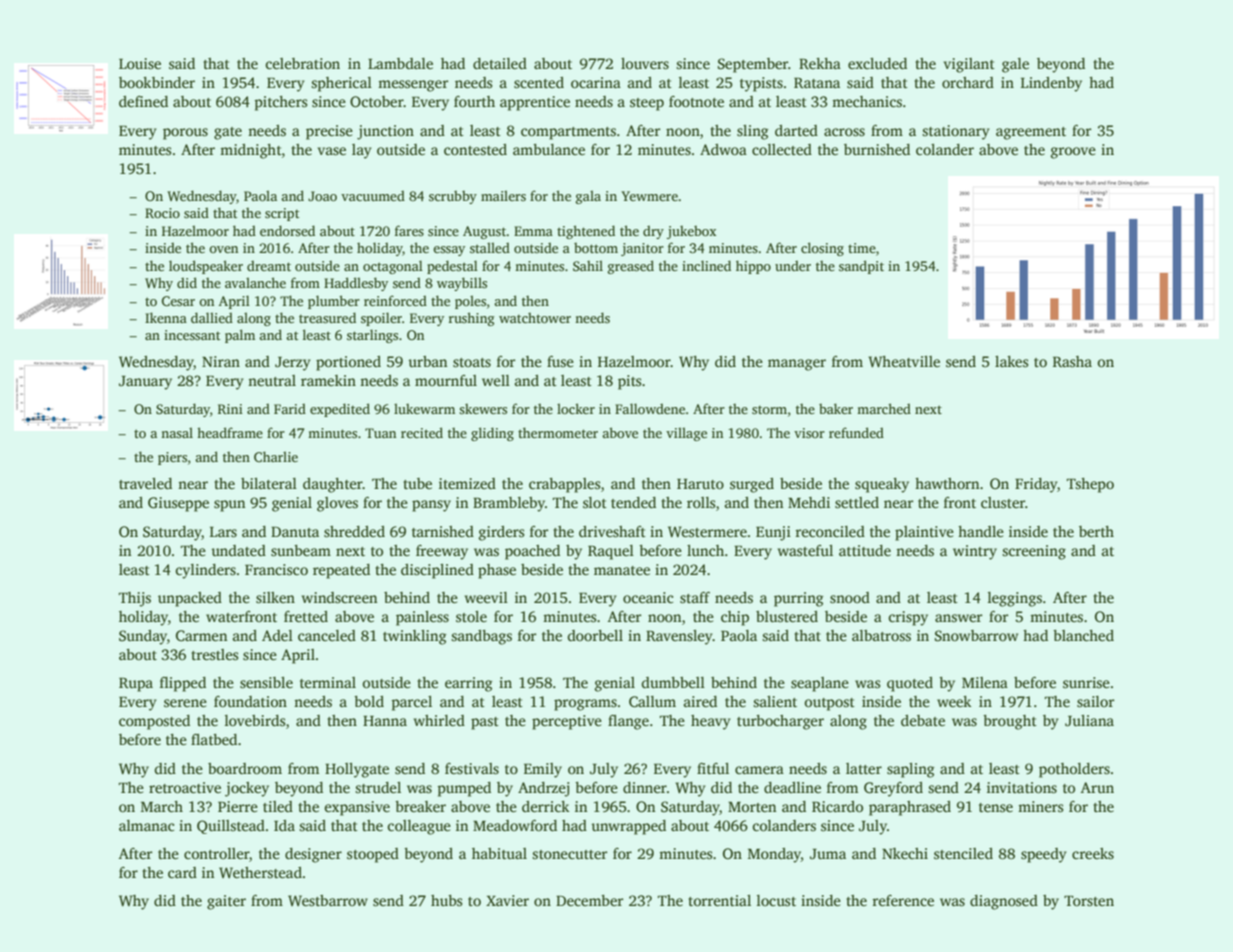 The width and height of the screenshot is (1233, 952). Describe the element at coordinates (469, 684) in the screenshot. I see `earring` at that location.
